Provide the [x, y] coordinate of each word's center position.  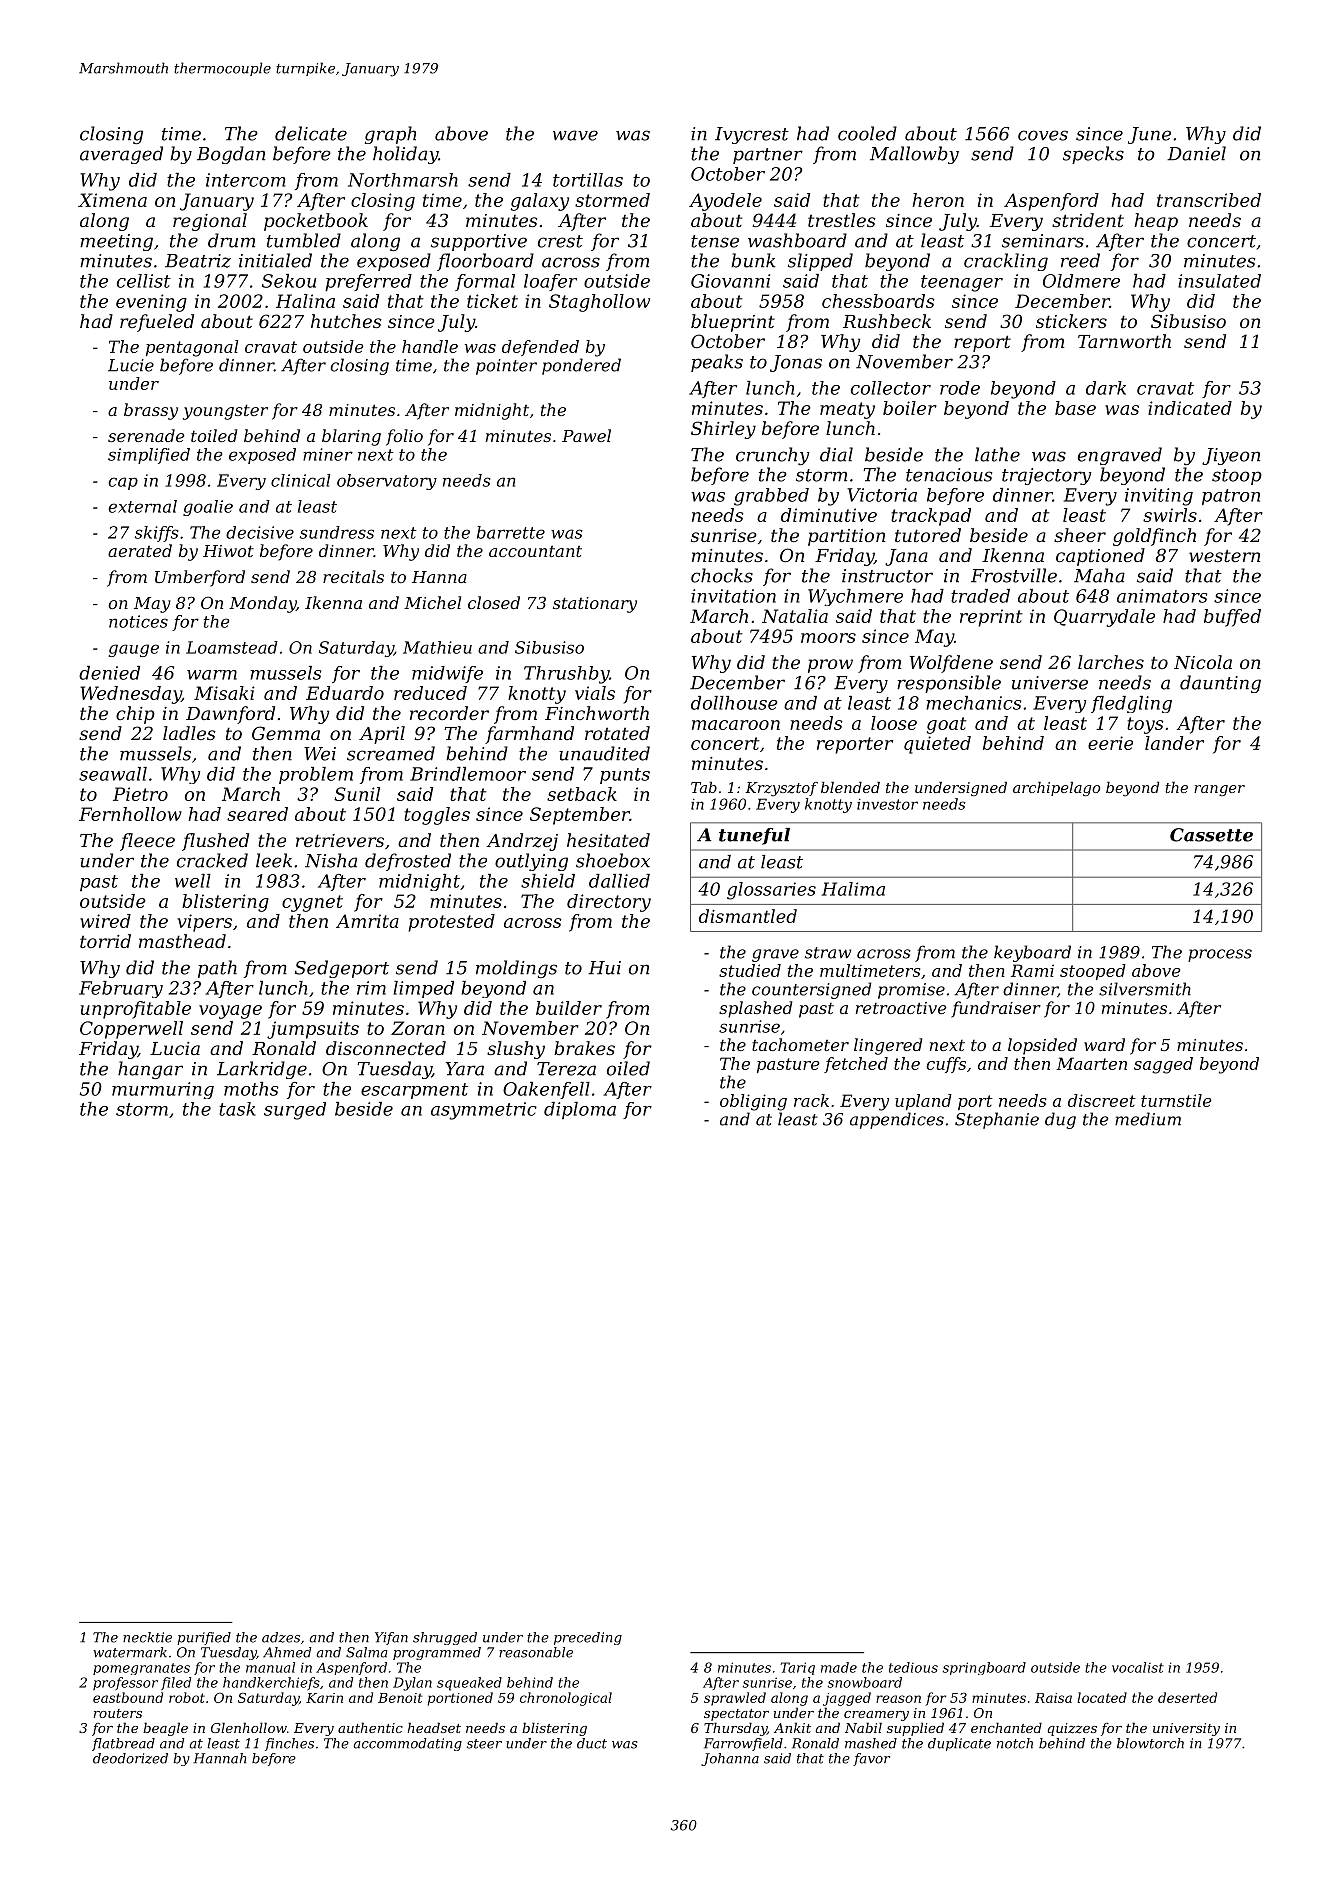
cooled [867, 133]
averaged [121, 155]
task [237, 1109]
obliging [753, 1102]
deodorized [130, 1758]
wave [575, 135]
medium [1148, 1119]
